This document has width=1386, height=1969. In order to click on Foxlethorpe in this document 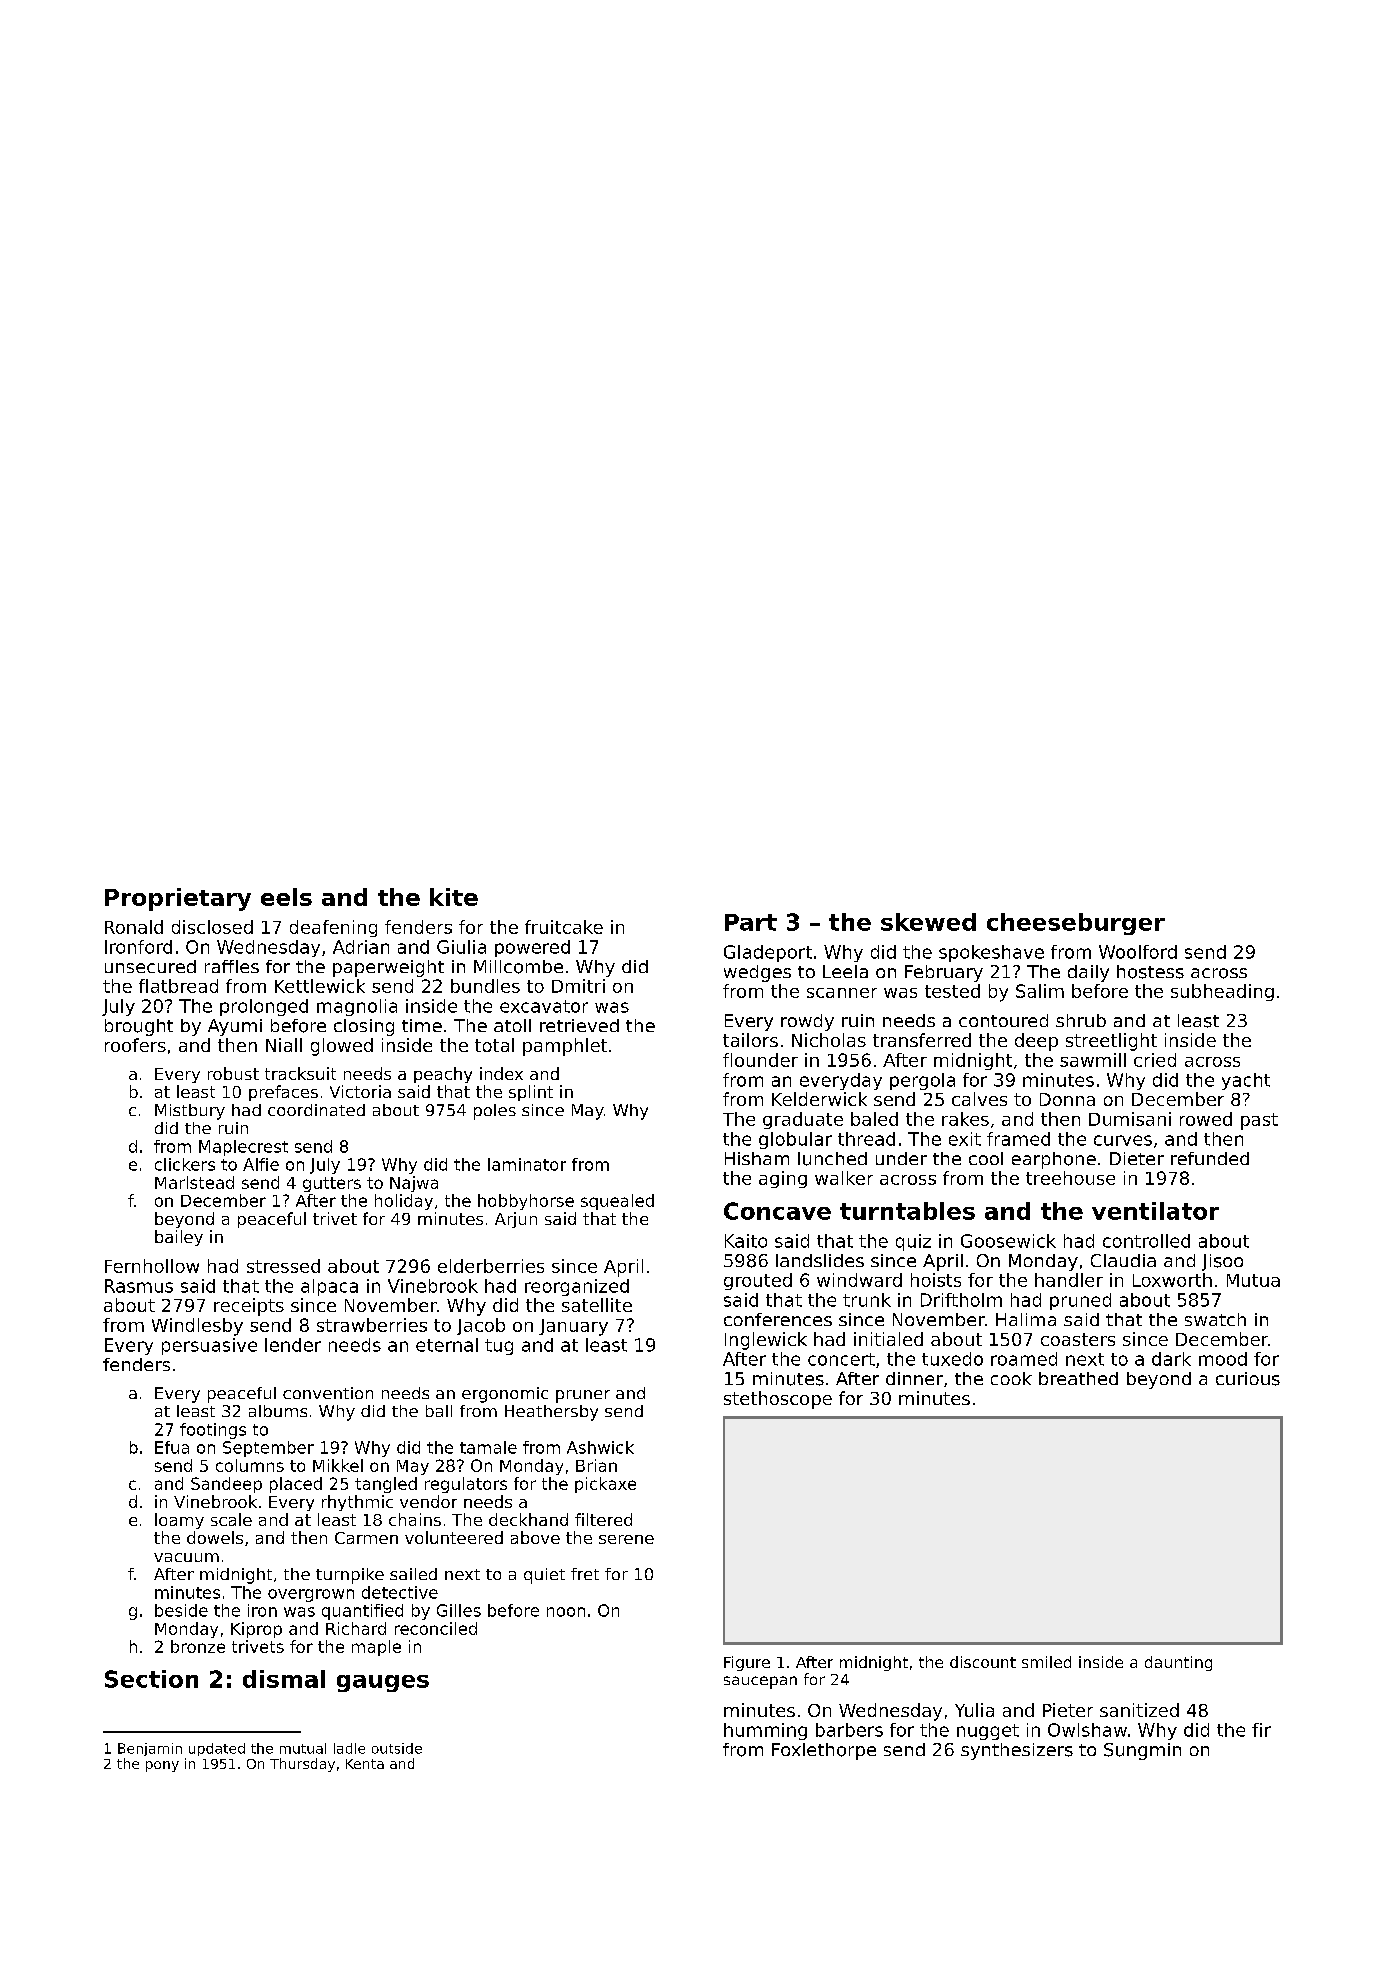, I will do `click(824, 1751)`.
